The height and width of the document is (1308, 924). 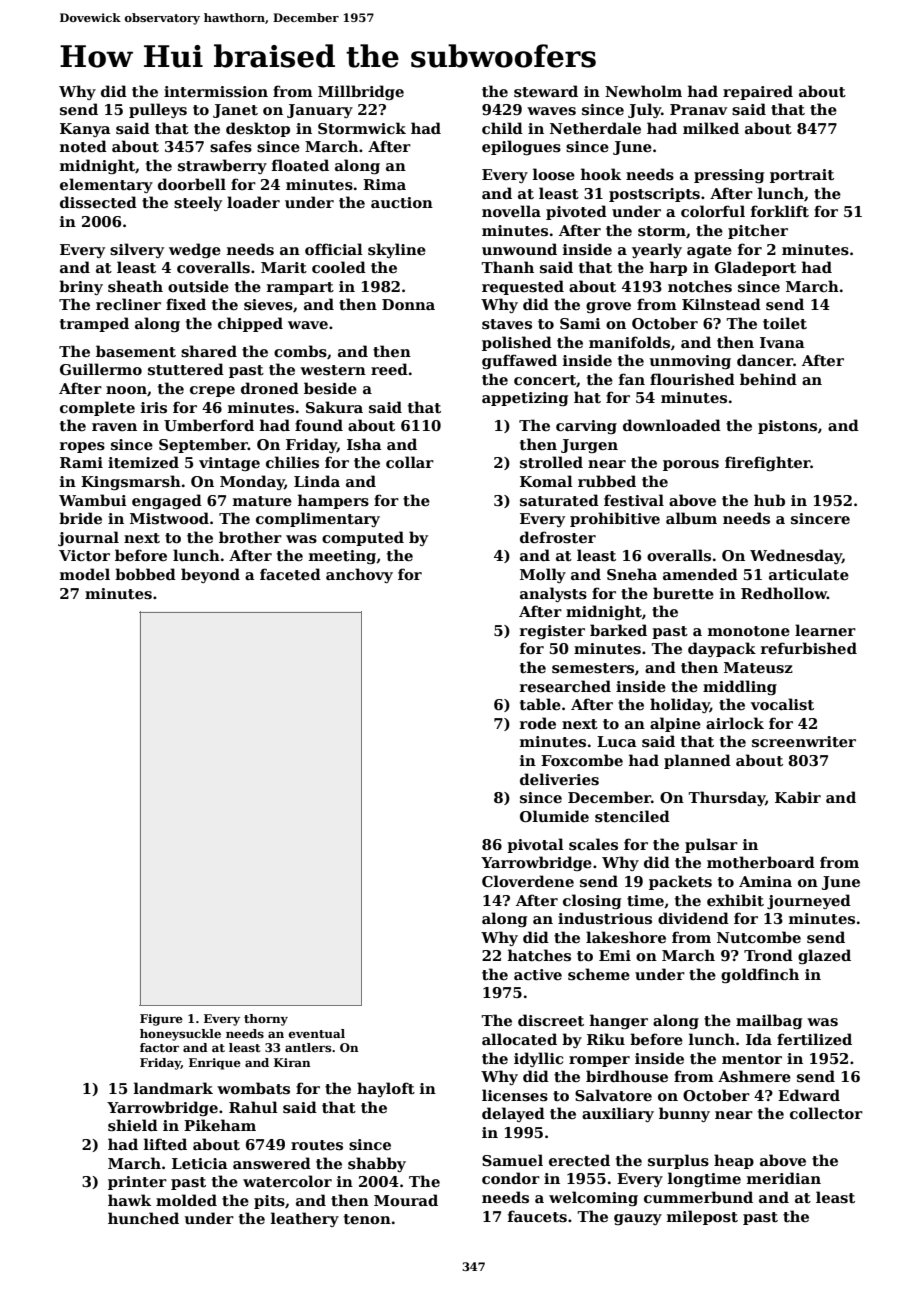 What do you see at coordinates (305, 1219) in the document?
I see `leathery` at bounding box center [305, 1219].
